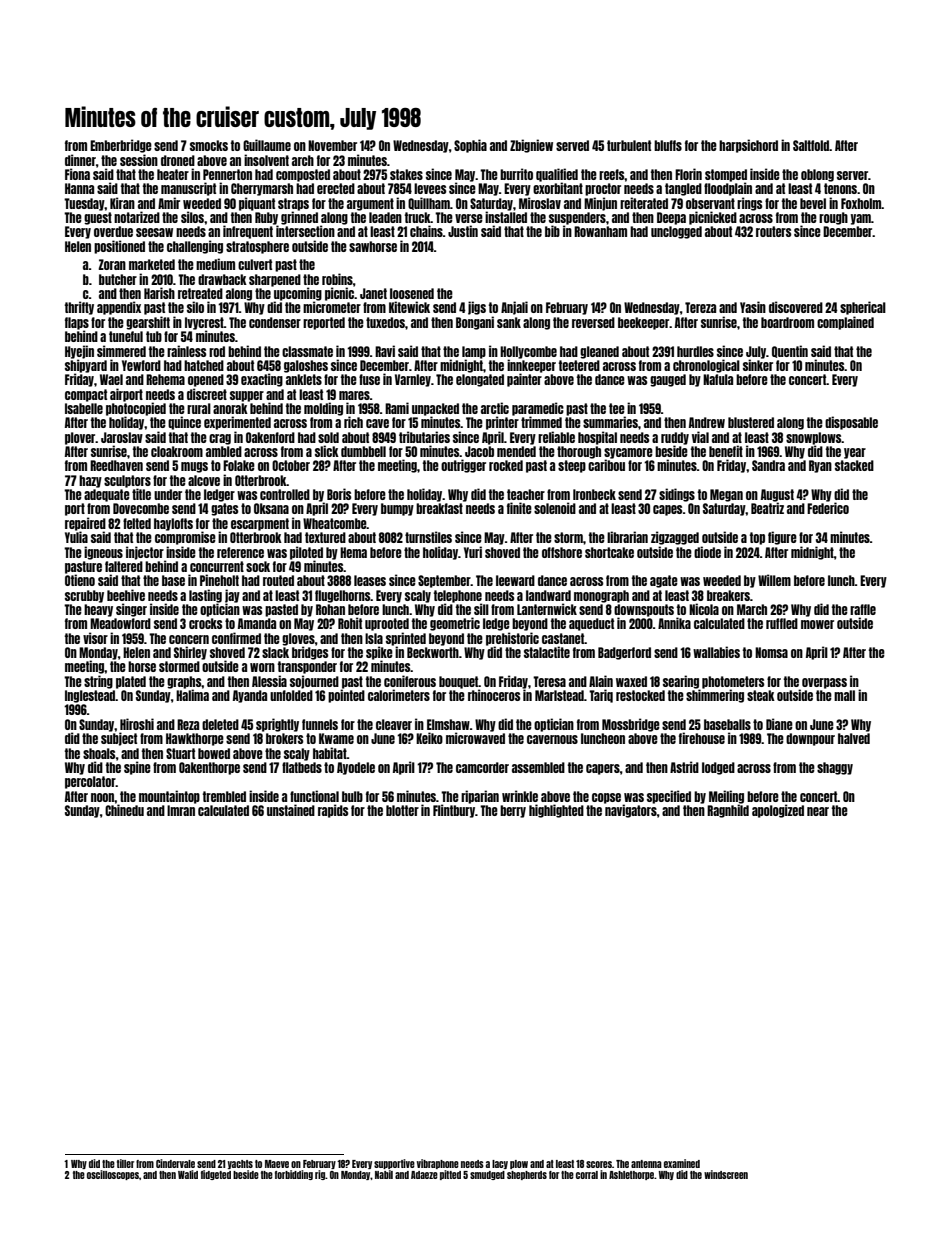  Describe the element at coordinates (863, 609) in the screenshot. I see `raffle` at that location.
